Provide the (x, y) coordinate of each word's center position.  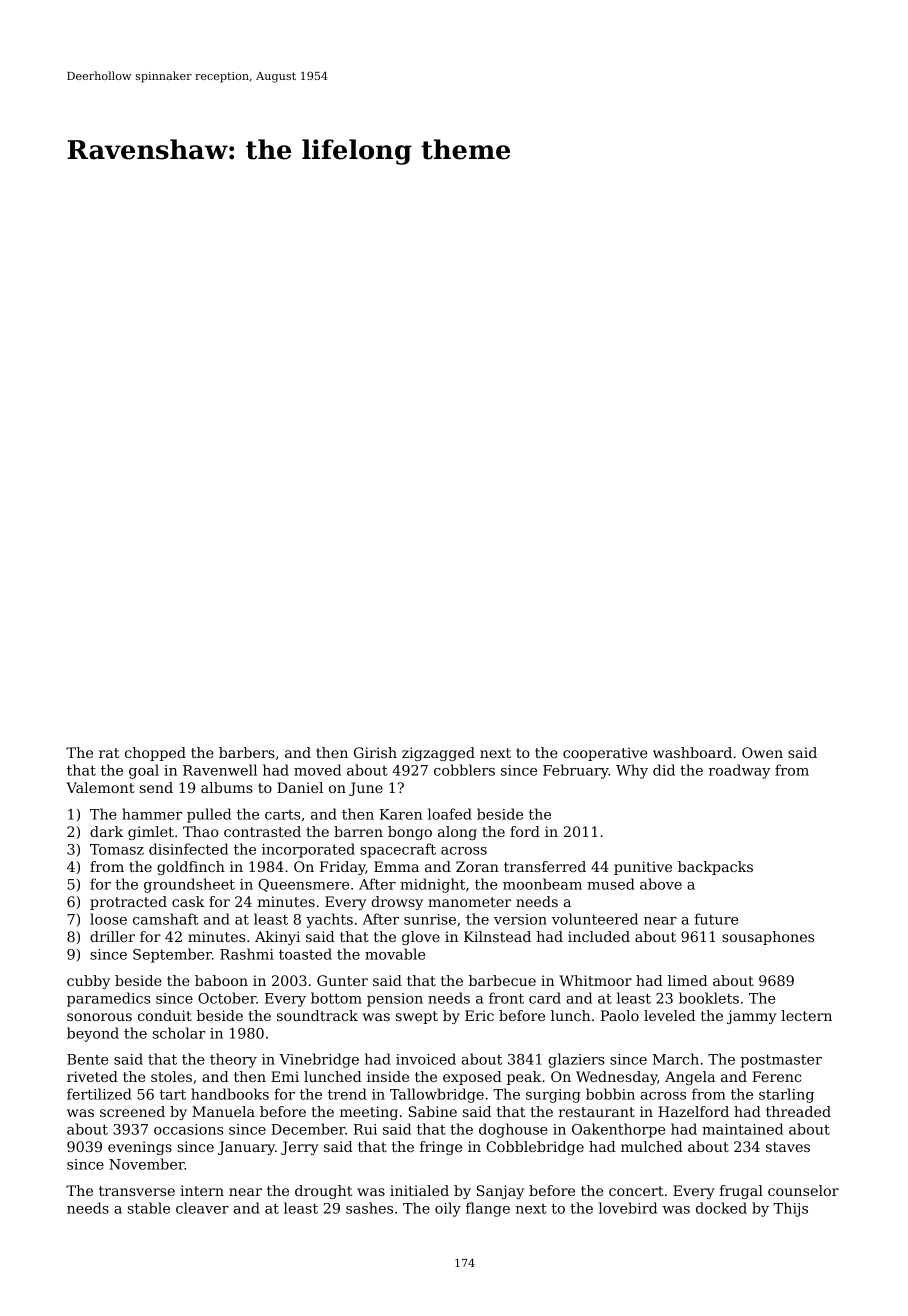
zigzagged (438, 754)
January (246, 1148)
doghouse (513, 1130)
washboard (692, 752)
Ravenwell (220, 770)
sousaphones (768, 938)
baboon (221, 980)
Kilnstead (497, 936)
